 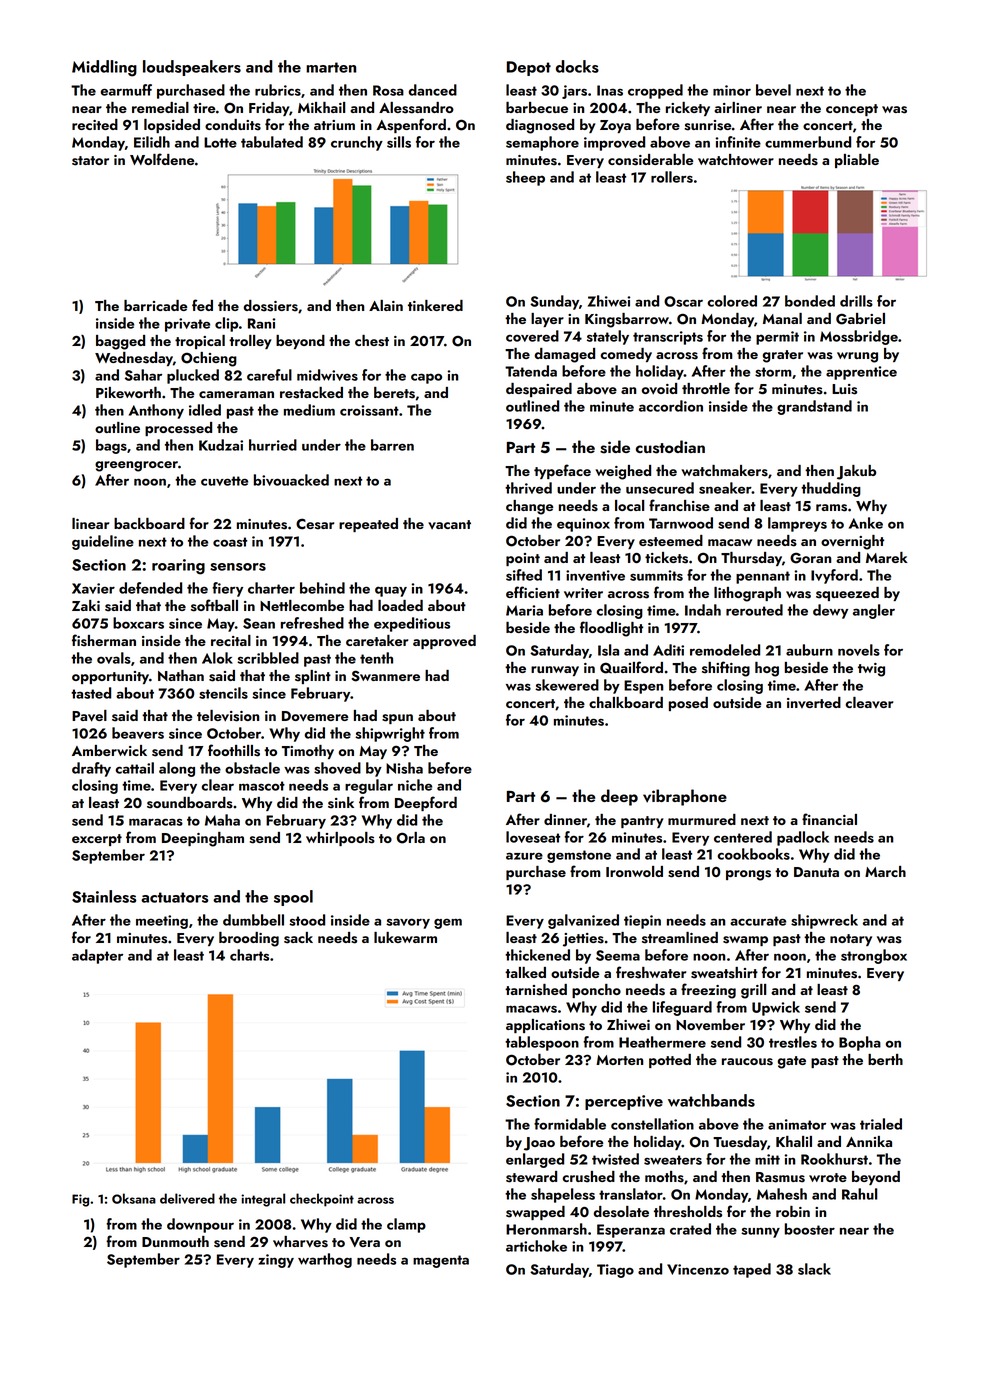 What do you see at coordinates (331, 67) in the document?
I see `marten` at bounding box center [331, 67].
